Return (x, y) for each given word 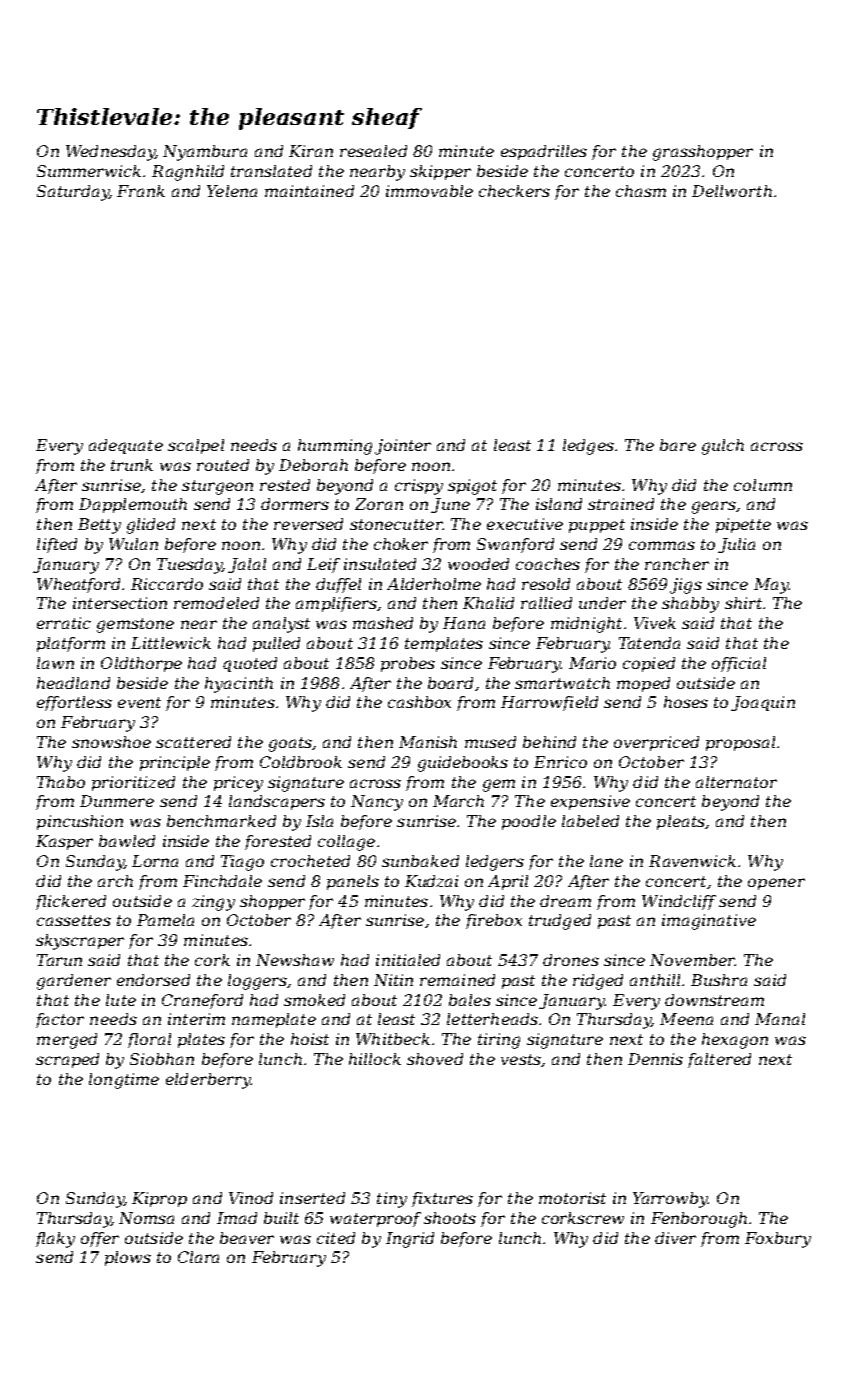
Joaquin (763, 703)
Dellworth (732, 191)
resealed (373, 151)
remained (457, 980)
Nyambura (205, 153)
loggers (257, 982)
